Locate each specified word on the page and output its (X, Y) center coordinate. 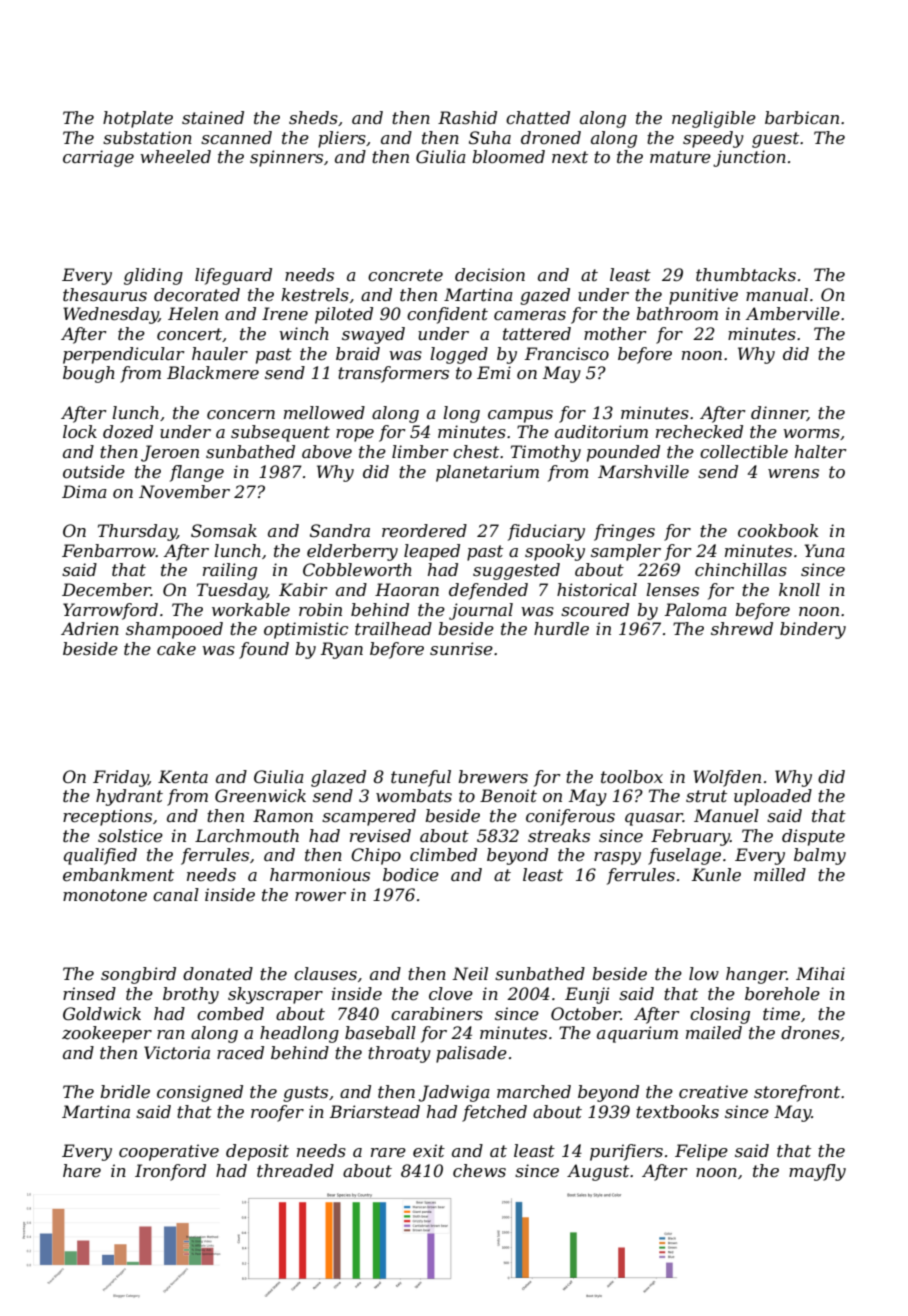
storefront (797, 1093)
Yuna (824, 550)
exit (429, 1150)
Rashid (467, 117)
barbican (802, 117)
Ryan (342, 650)
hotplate (138, 119)
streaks (559, 835)
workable (251, 609)
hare (82, 1170)
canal (176, 894)
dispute (813, 837)
